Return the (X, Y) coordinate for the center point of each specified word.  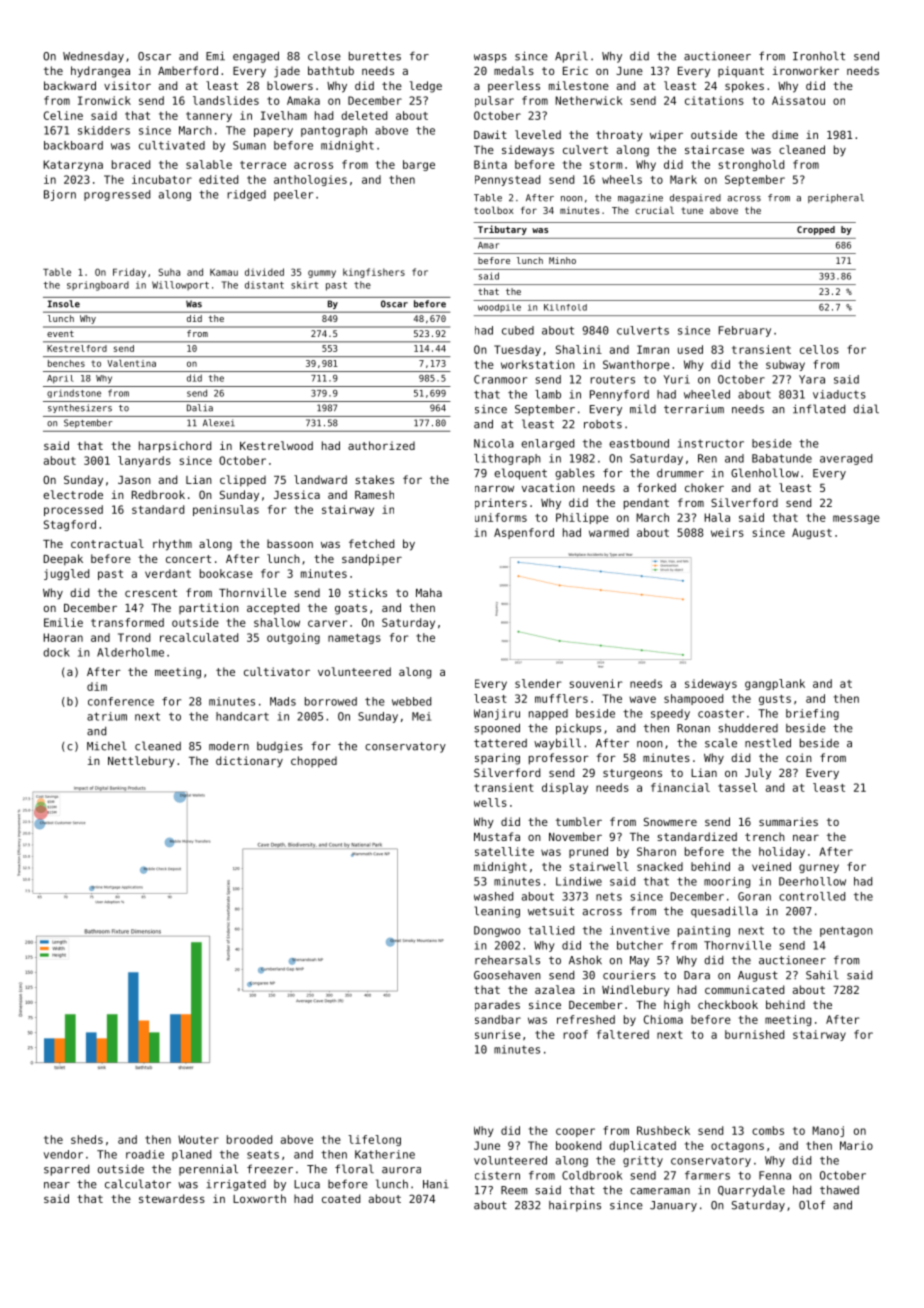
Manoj (828, 1131)
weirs (727, 532)
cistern (497, 1175)
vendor (63, 1154)
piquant (741, 72)
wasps (490, 58)
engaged (256, 57)
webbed (411, 701)
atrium (107, 716)
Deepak (63, 559)
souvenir (596, 683)
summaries (788, 821)
